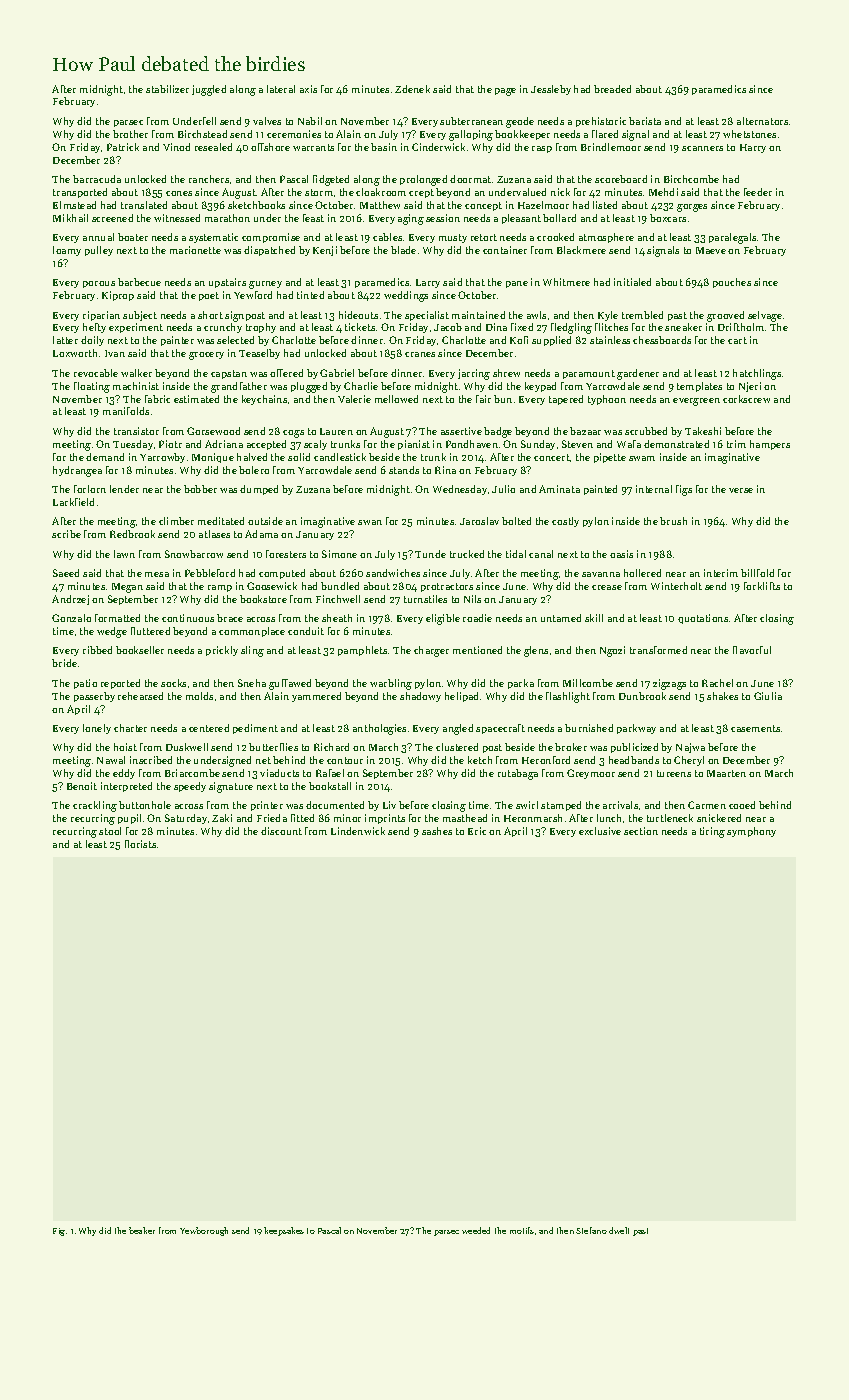 The width and height of the screenshot is (849, 1400). Describe the element at coordinates (605, 205) in the screenshot. I see `listed` at that location.
